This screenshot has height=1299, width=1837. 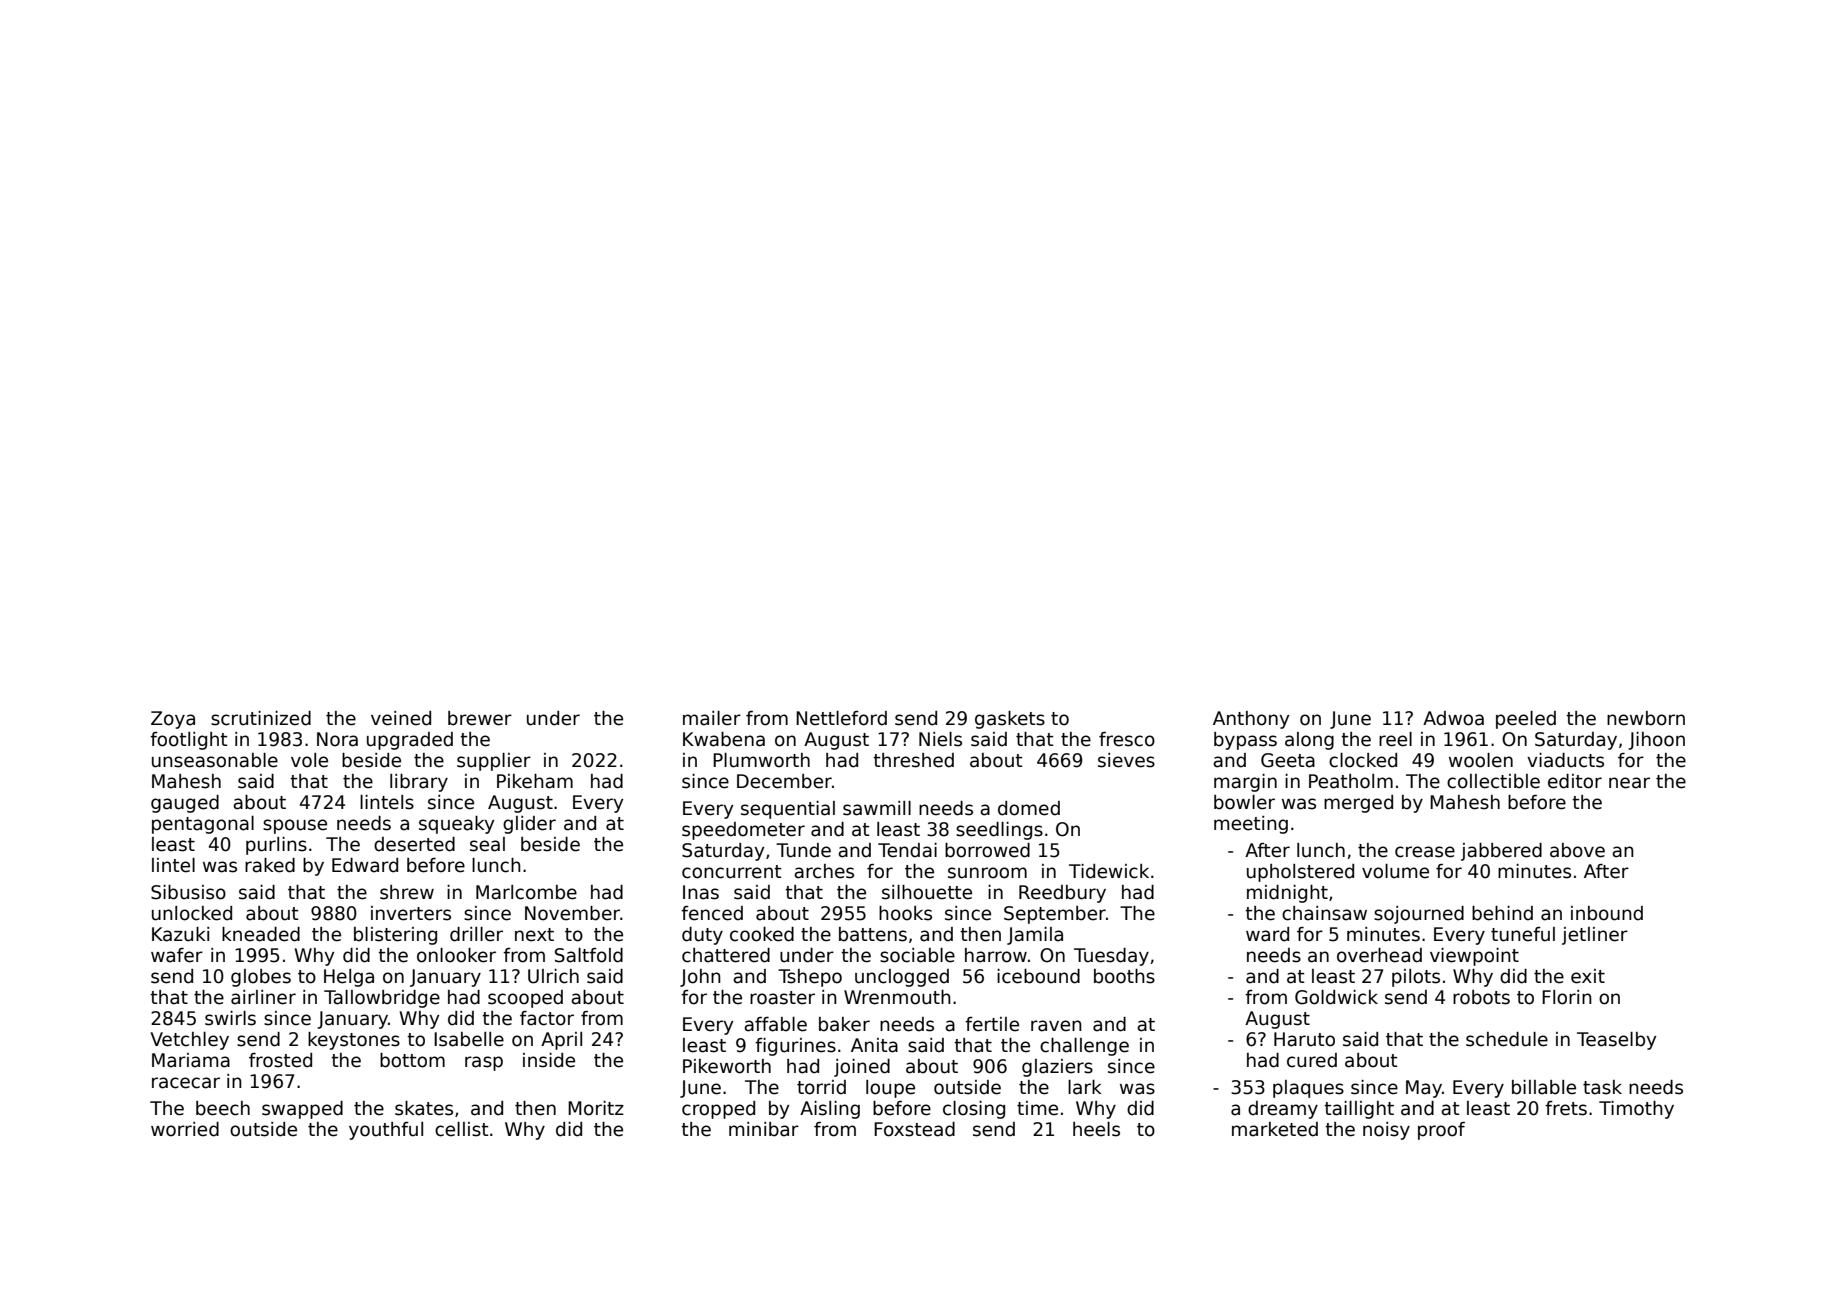 What do you see at coordinates (261, 718) in the screenshot?
I see `scrutinized` at bounding box center [261, 718].
